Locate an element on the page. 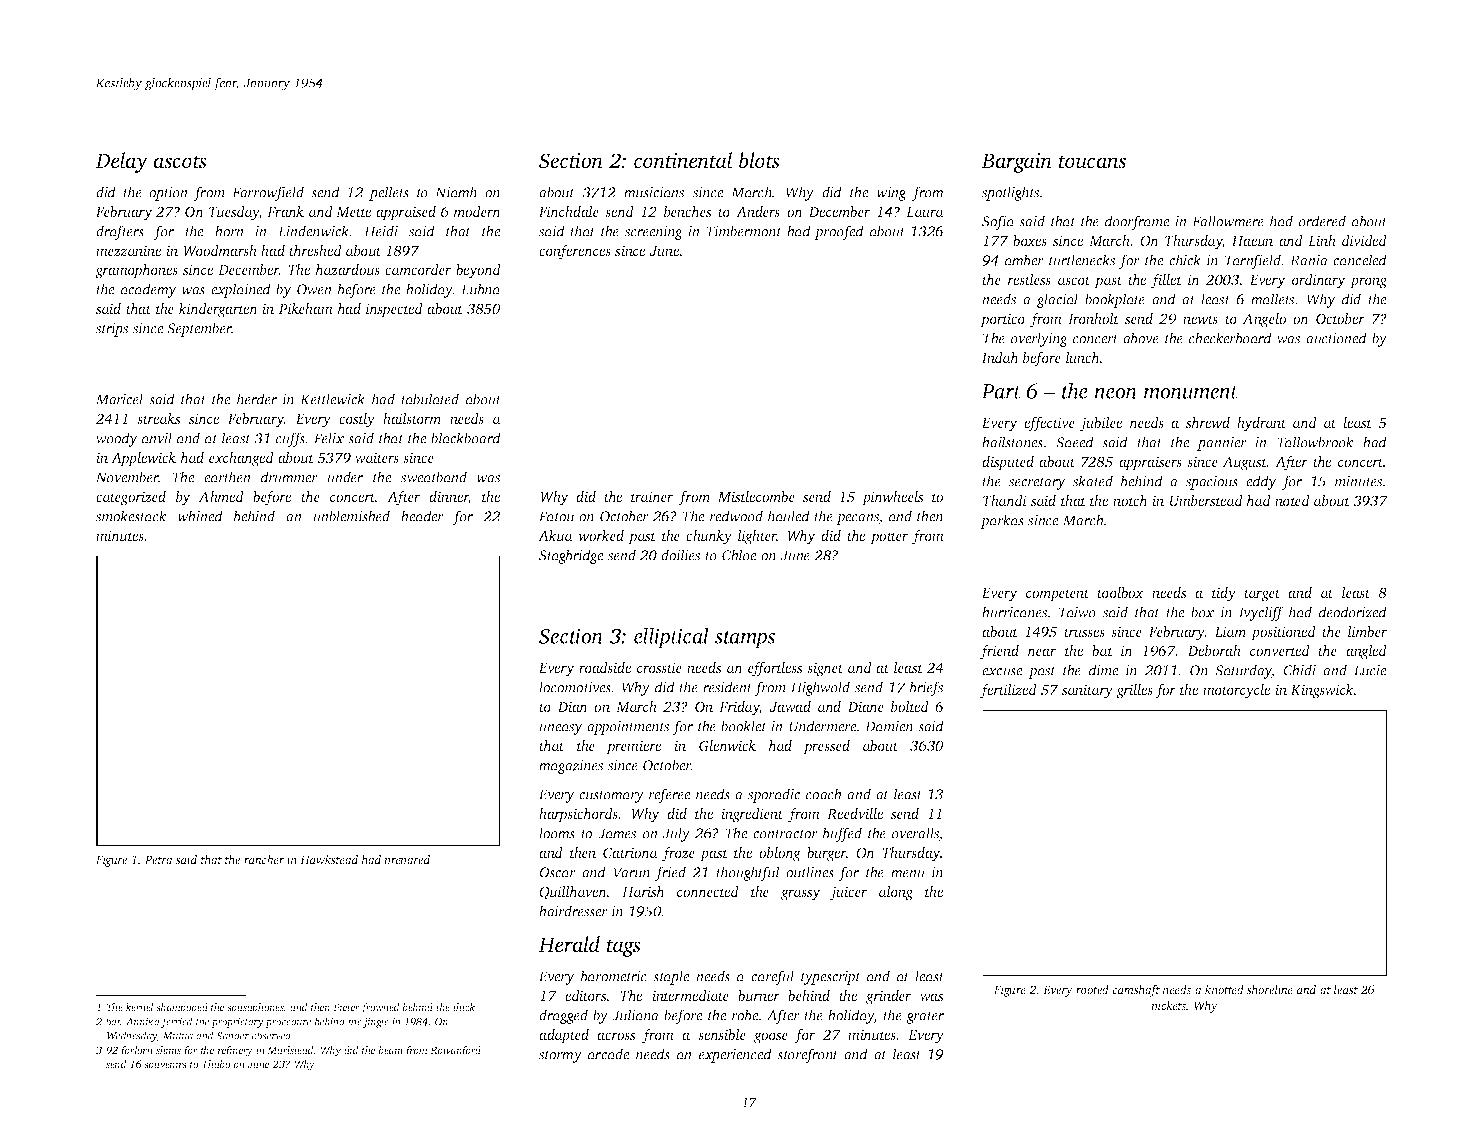  pickets is located at coordinates (1168, 1007).
